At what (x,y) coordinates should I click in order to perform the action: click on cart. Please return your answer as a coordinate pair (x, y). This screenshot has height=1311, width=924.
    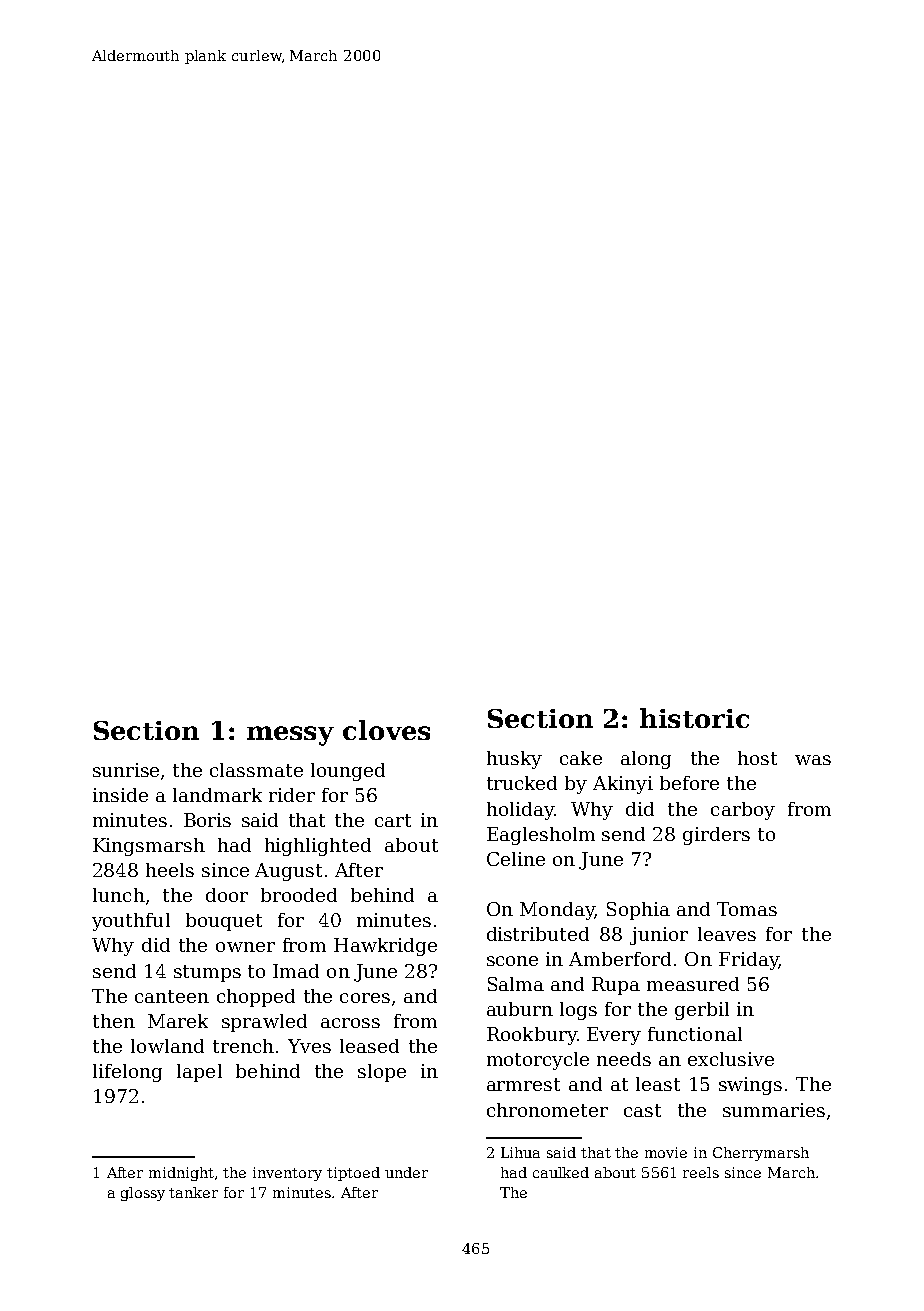
    Looking at the image, I should click on (393, 820).
